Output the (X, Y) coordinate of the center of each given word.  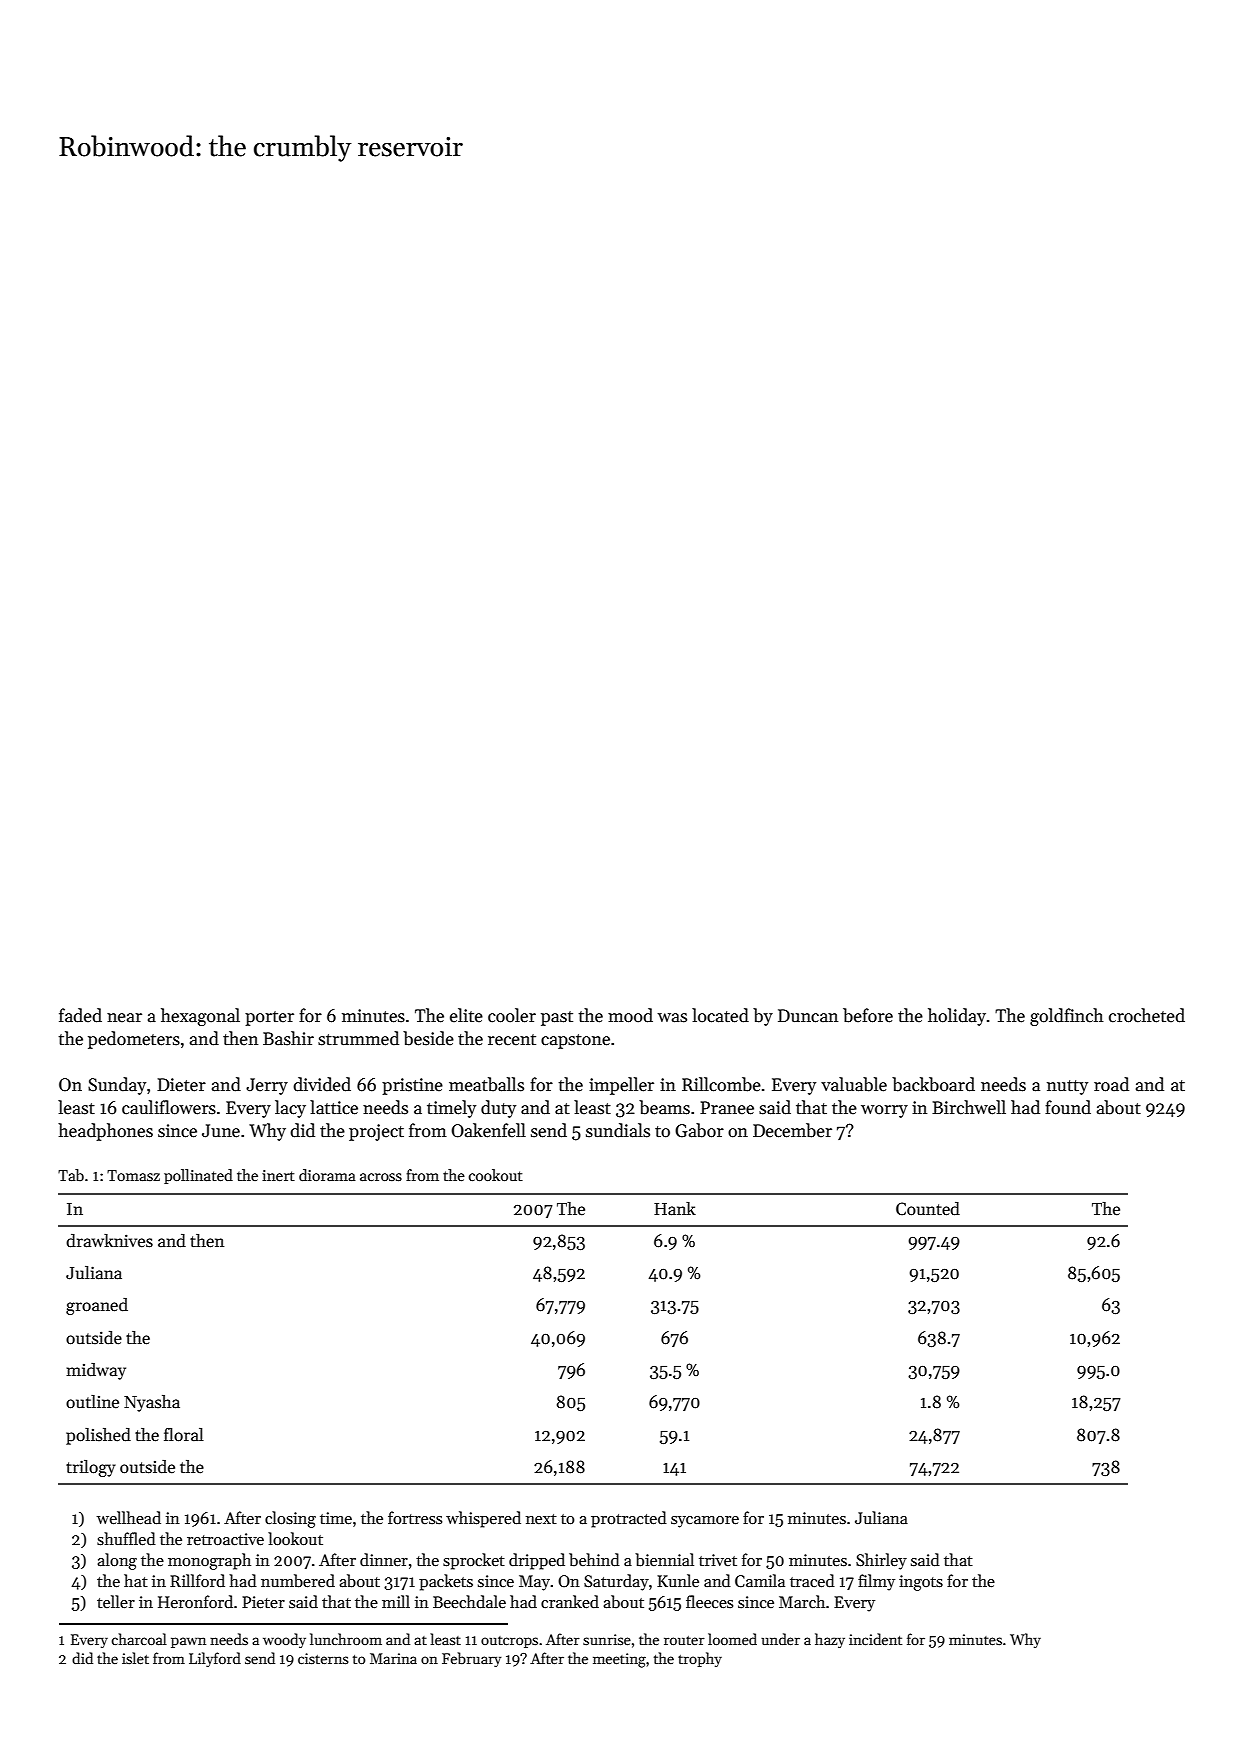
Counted (928, 1209)
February (471, 1659)
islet (135, 1658)
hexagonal (200, 1017)
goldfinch (1067, 1017)
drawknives (109, 1241)
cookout (496, 1175)
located (720, 1015)
